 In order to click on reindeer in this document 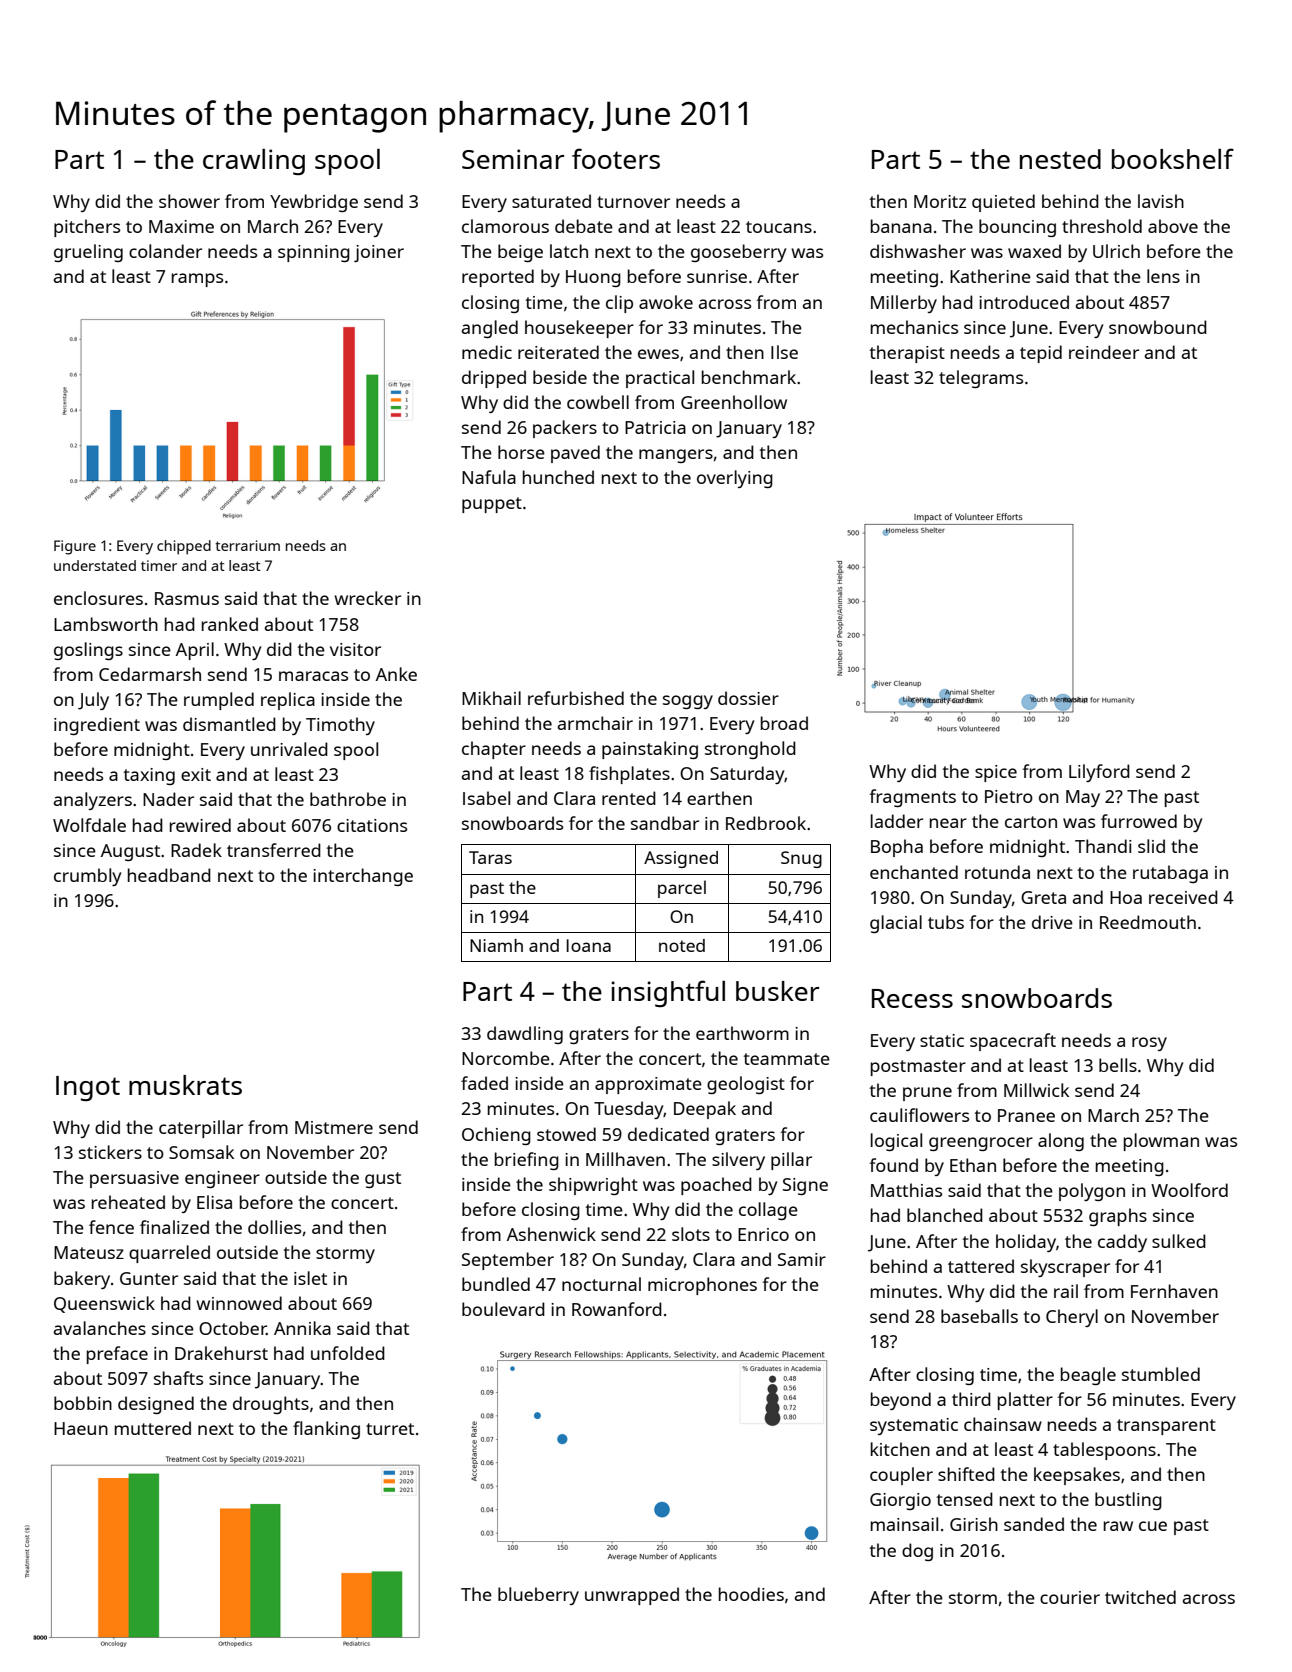, I will do `click(1104, 352)`.
